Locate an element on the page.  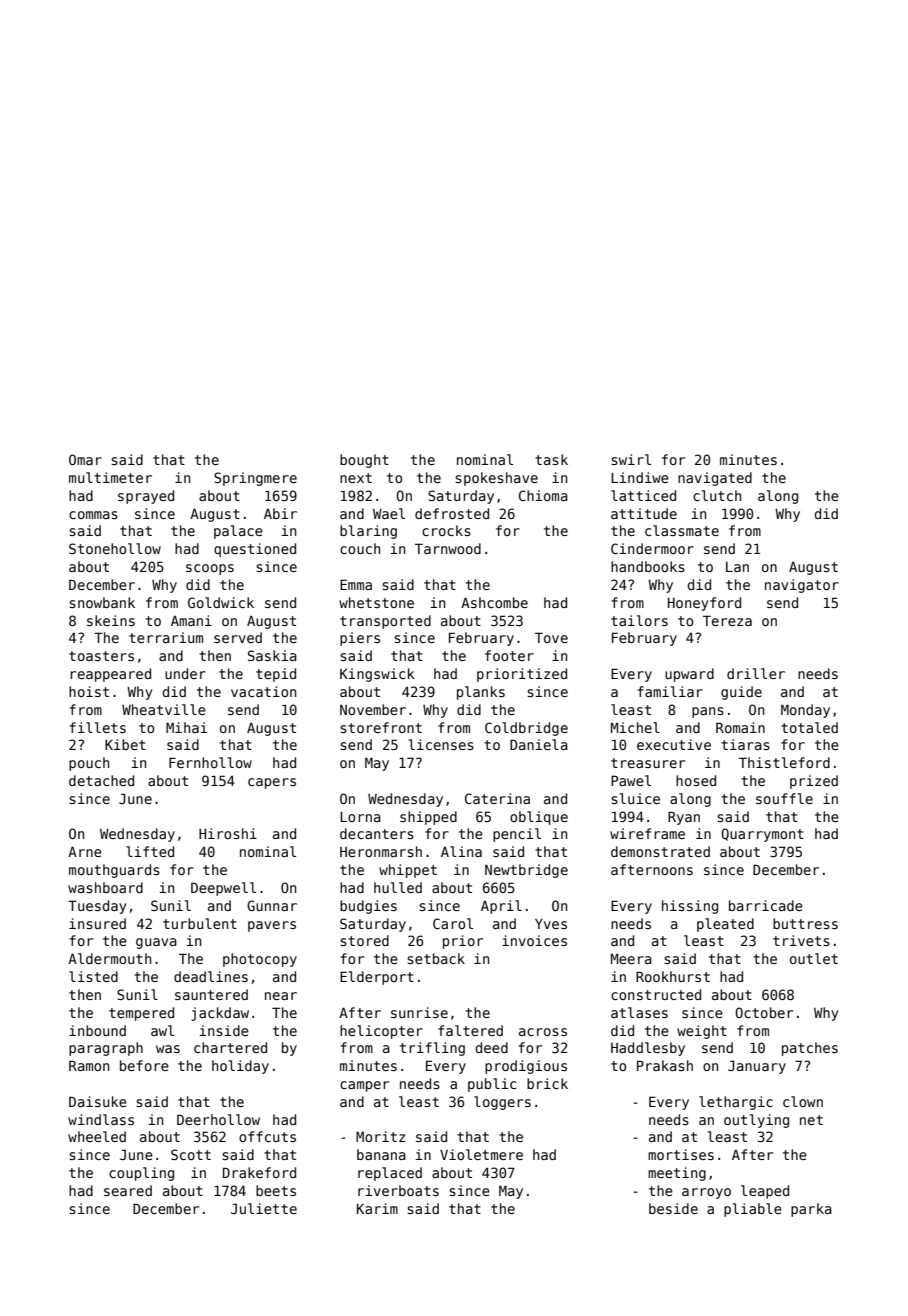
Wheatville is located at coordinates (164, 709).
